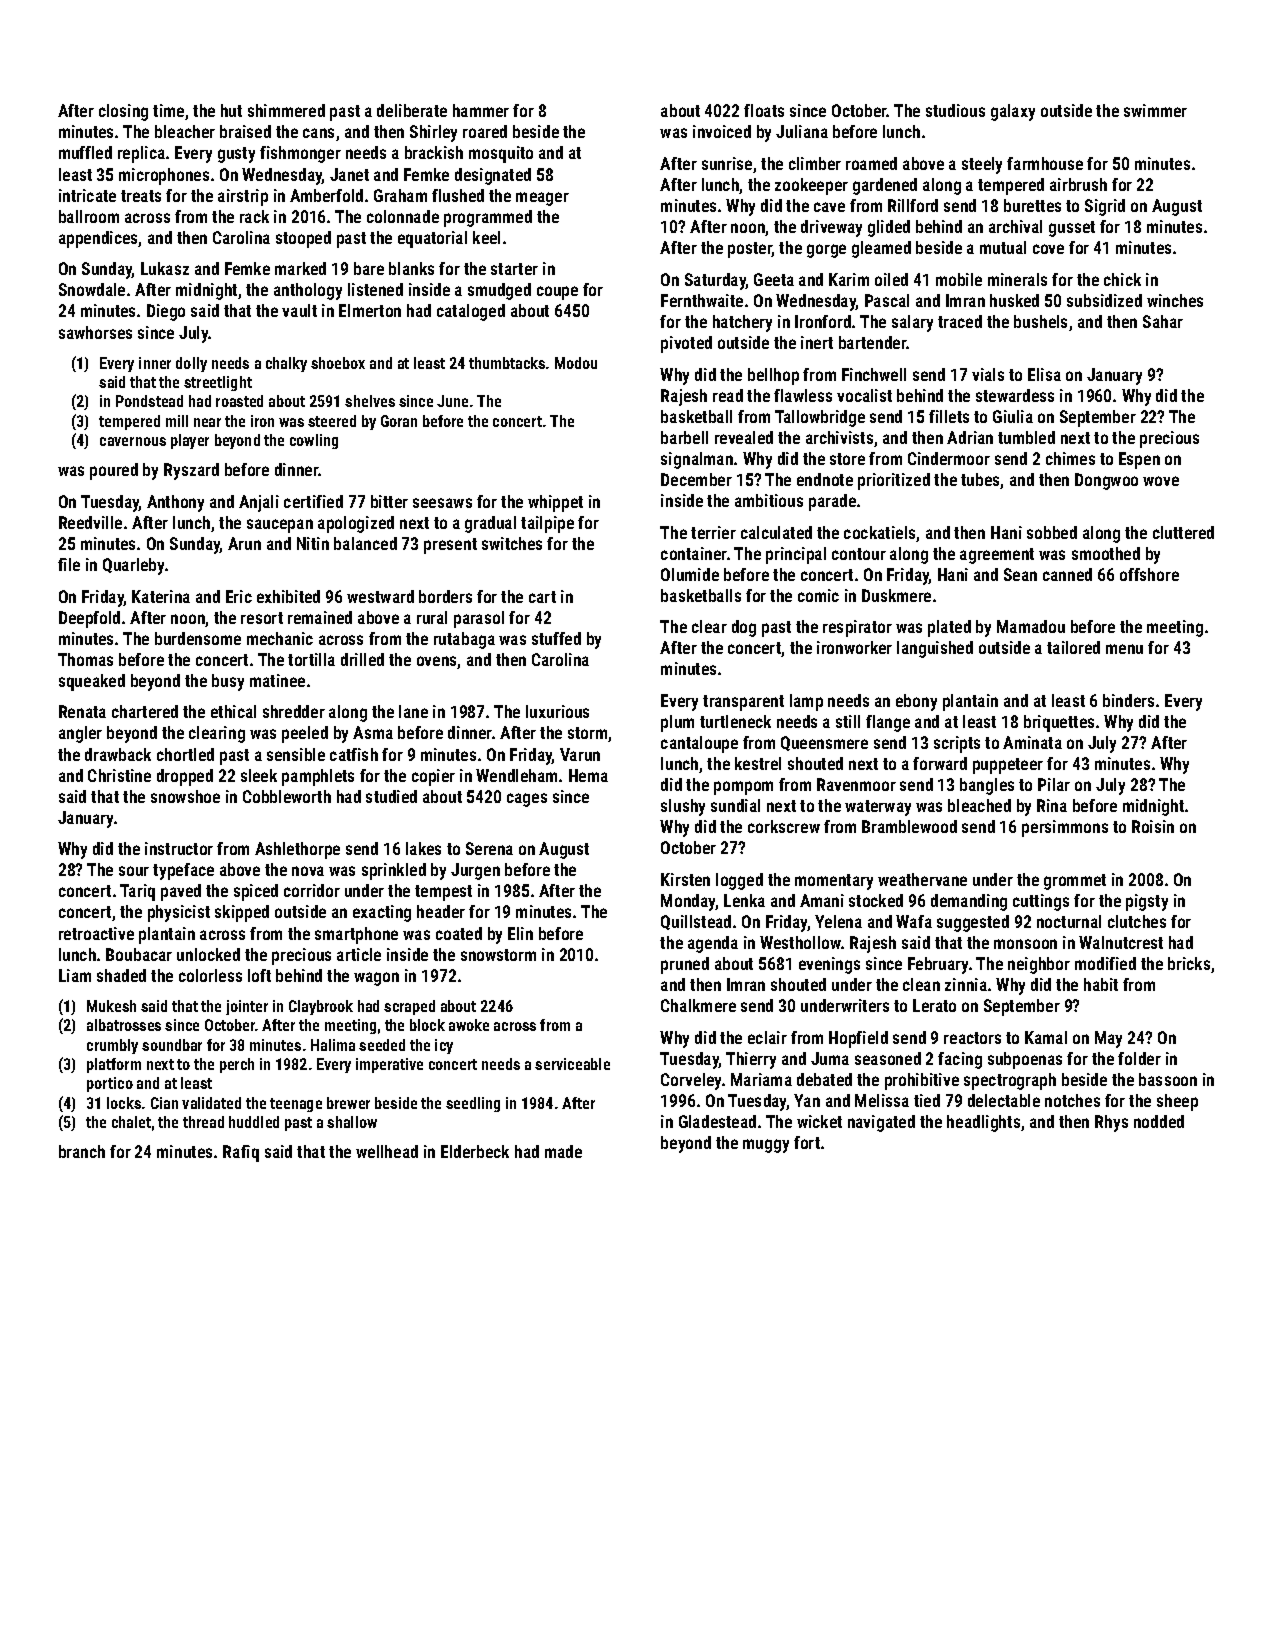 Image resolution: width=1274 pixels, height=1649 pixels. What do you see at coordinates (764, 110) in the document?
I see `floats` at bounding box center [764, 110].
